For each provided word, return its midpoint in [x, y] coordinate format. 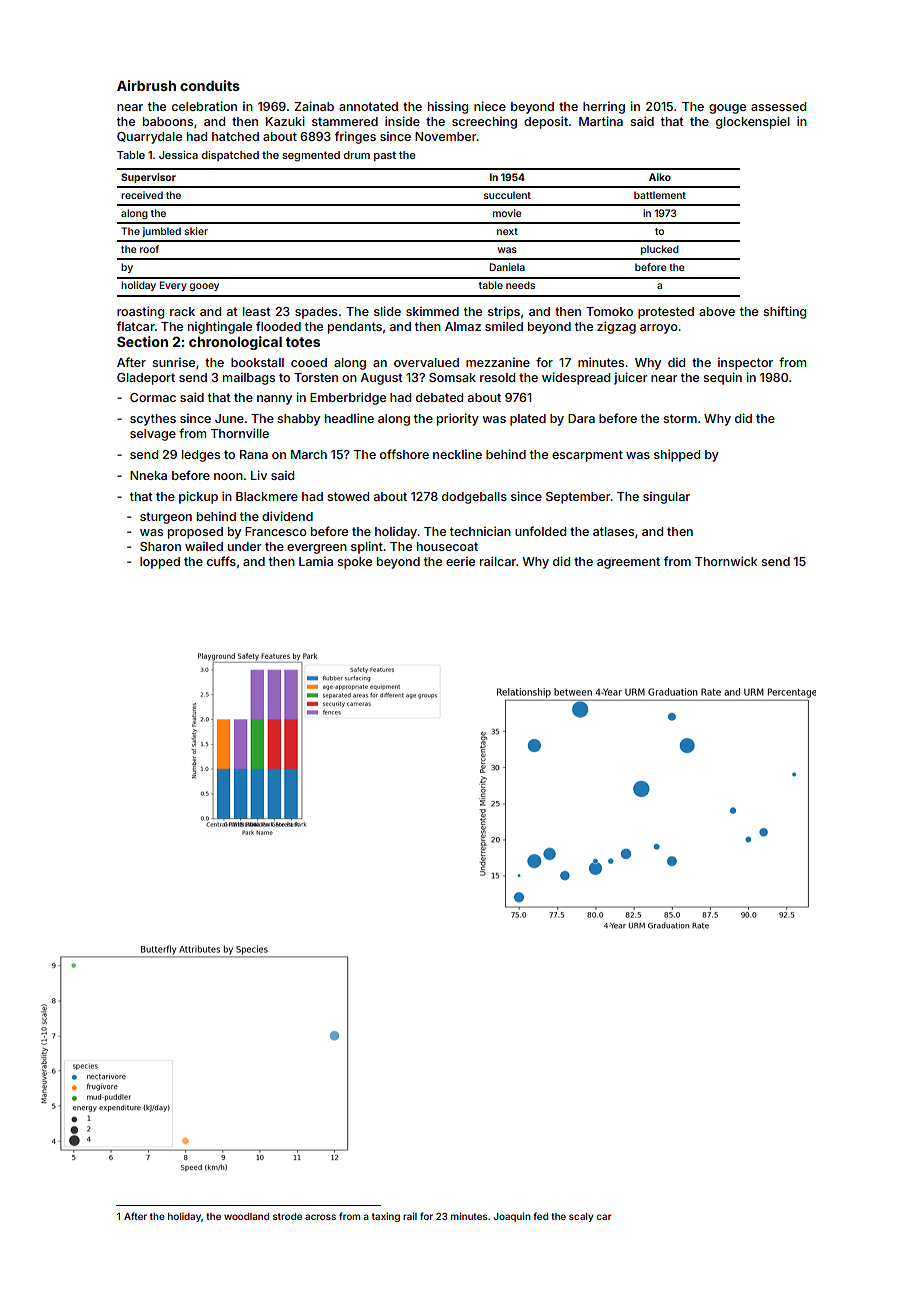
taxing [386, 1217]
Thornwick [726, 561]
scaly [581, 1217]
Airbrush [146, 85]
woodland [246, 1216]
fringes [355, 137]
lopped [160, 563]
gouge [727, 109]
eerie [460, 561]
